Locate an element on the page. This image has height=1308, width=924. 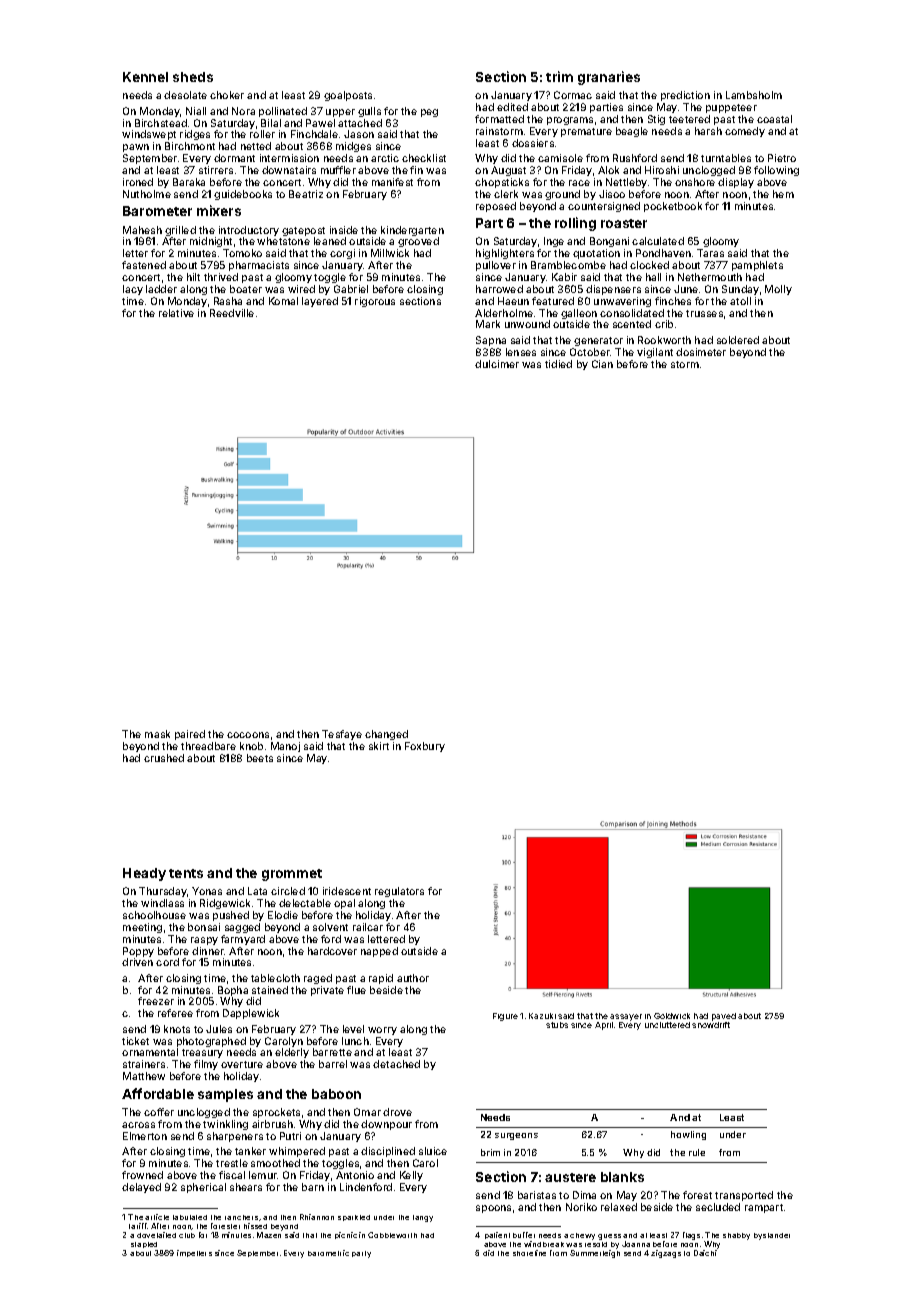
detached is located at coordinates (396, 1064).
